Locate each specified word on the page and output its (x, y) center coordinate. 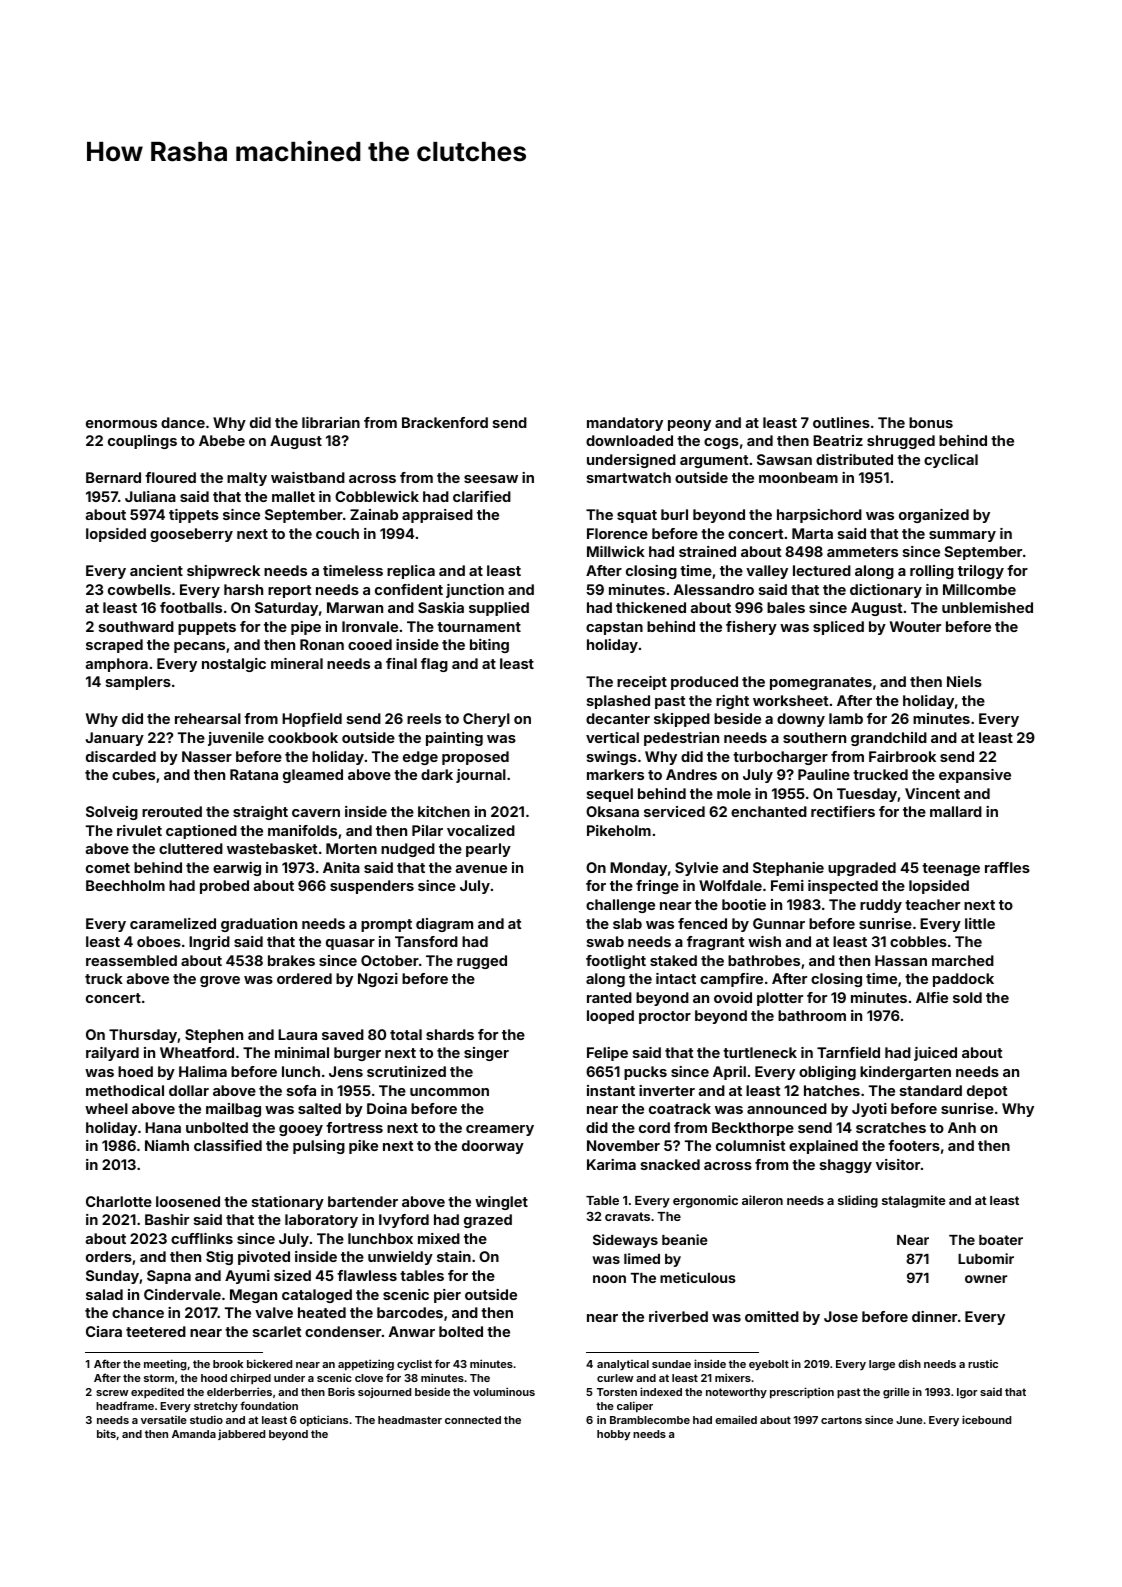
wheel (106, 1108)
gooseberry (191, 535)
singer (486, 1054)
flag (434, 665)
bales (786, 607)
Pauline (824, 774)
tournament (479, 627)
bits (106, 1433)
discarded (121, 756)
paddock (963, 980)
